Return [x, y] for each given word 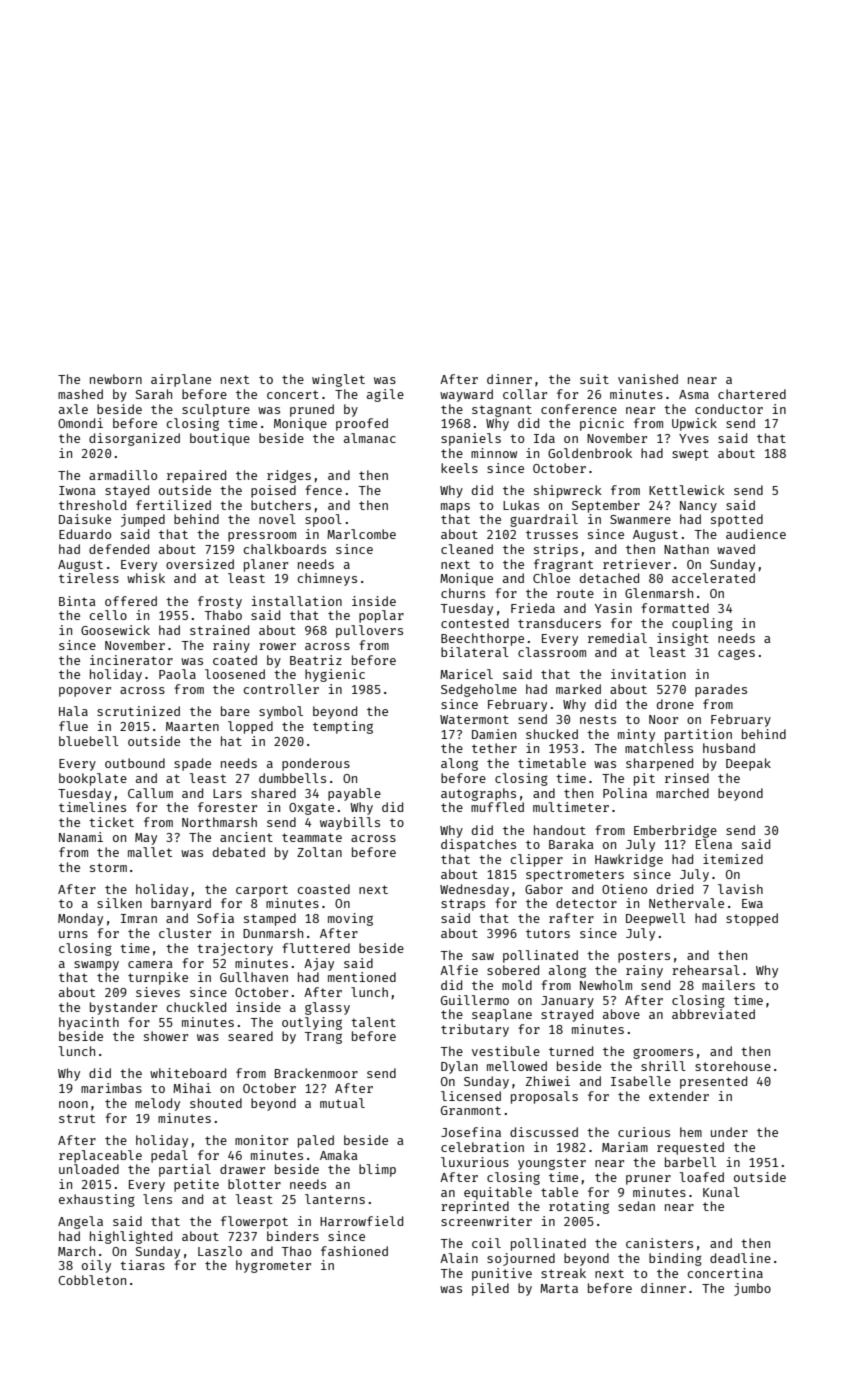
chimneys [327, 579]
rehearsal [706, 970]
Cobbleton [92, 1280]
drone [675, 704]
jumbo [752, 1289]
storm [108, 867]
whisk [146, 578]
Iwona [77, 490]
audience [756, 534]
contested [475, 623]
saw [483, 956]
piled [490, 1289]
